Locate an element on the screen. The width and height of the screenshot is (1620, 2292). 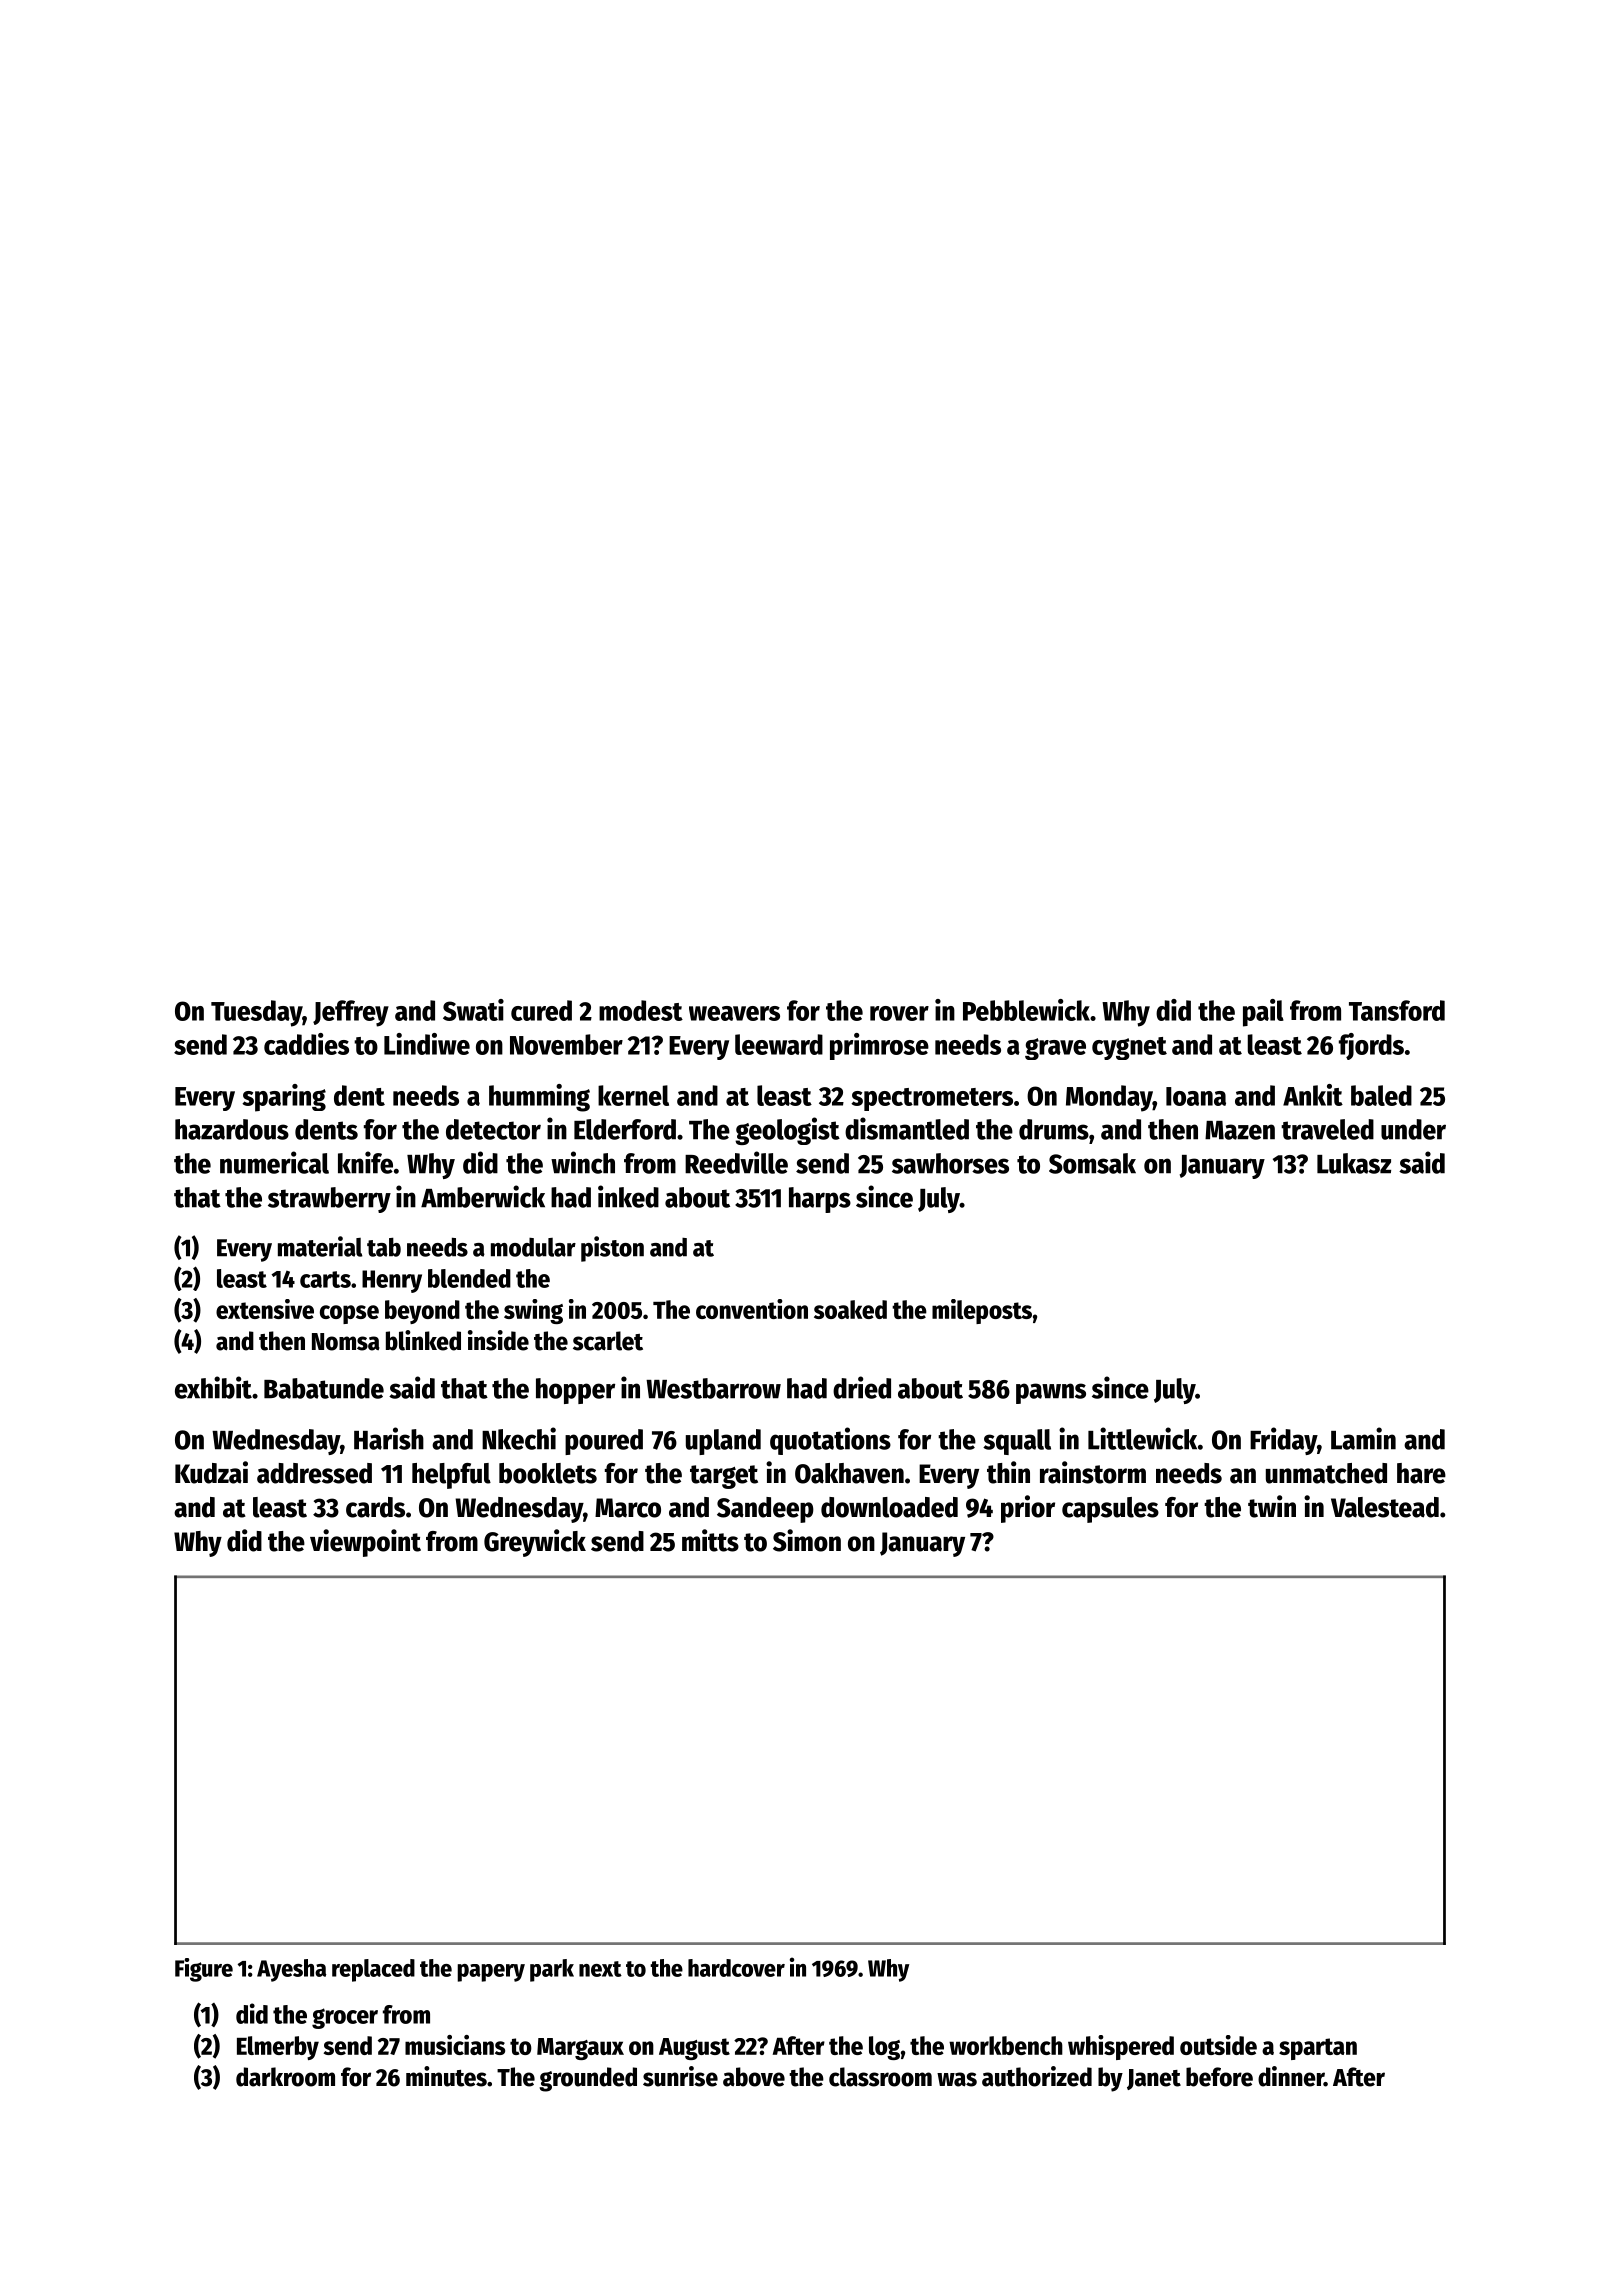
inside is located at coordinates (498, 1340).
